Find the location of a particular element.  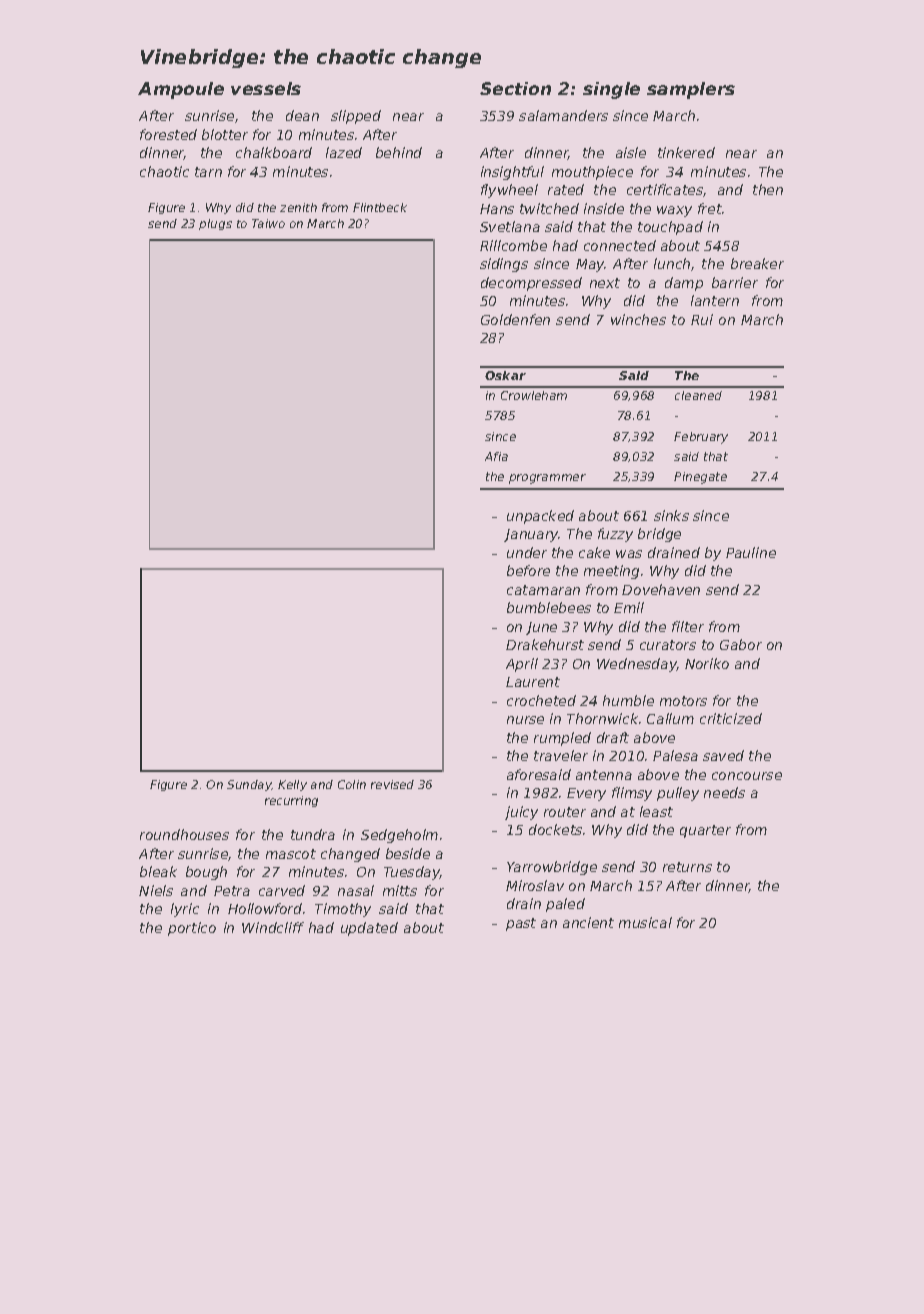

Flintbeck is located at coordinates (380, 207).
